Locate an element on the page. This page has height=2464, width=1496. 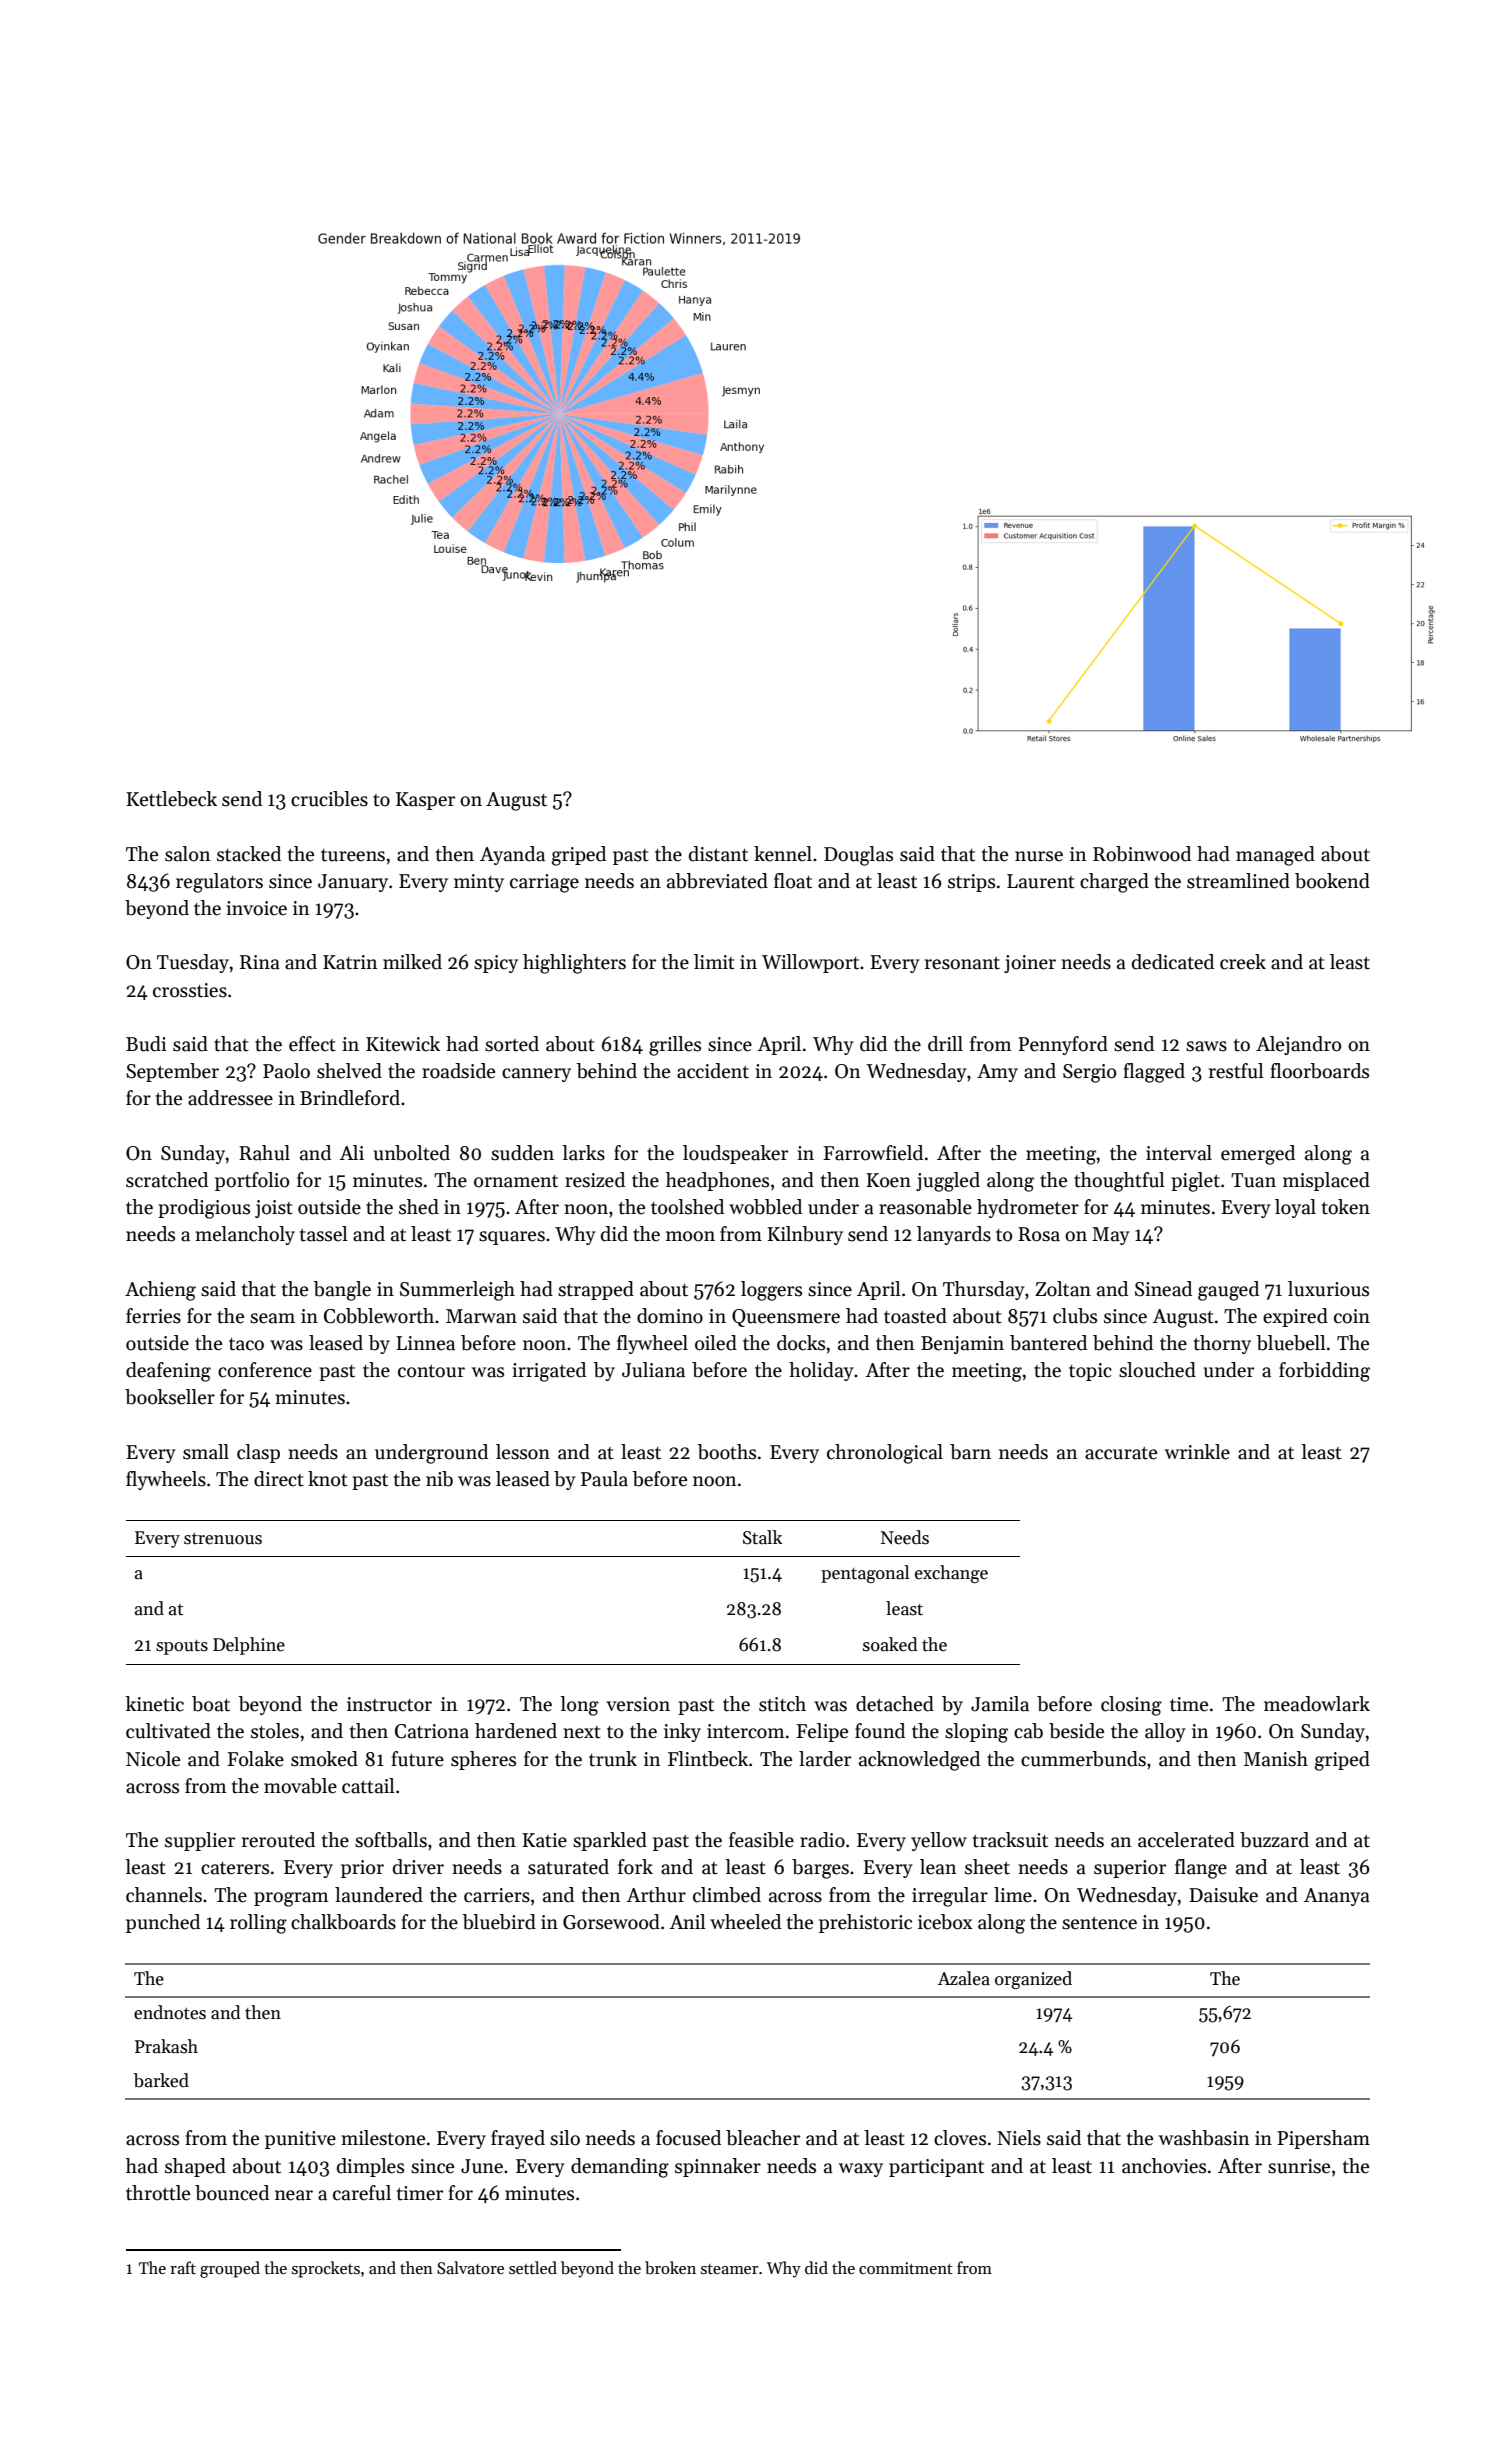
Daisuke is located at coordinates (1223, 1895).
